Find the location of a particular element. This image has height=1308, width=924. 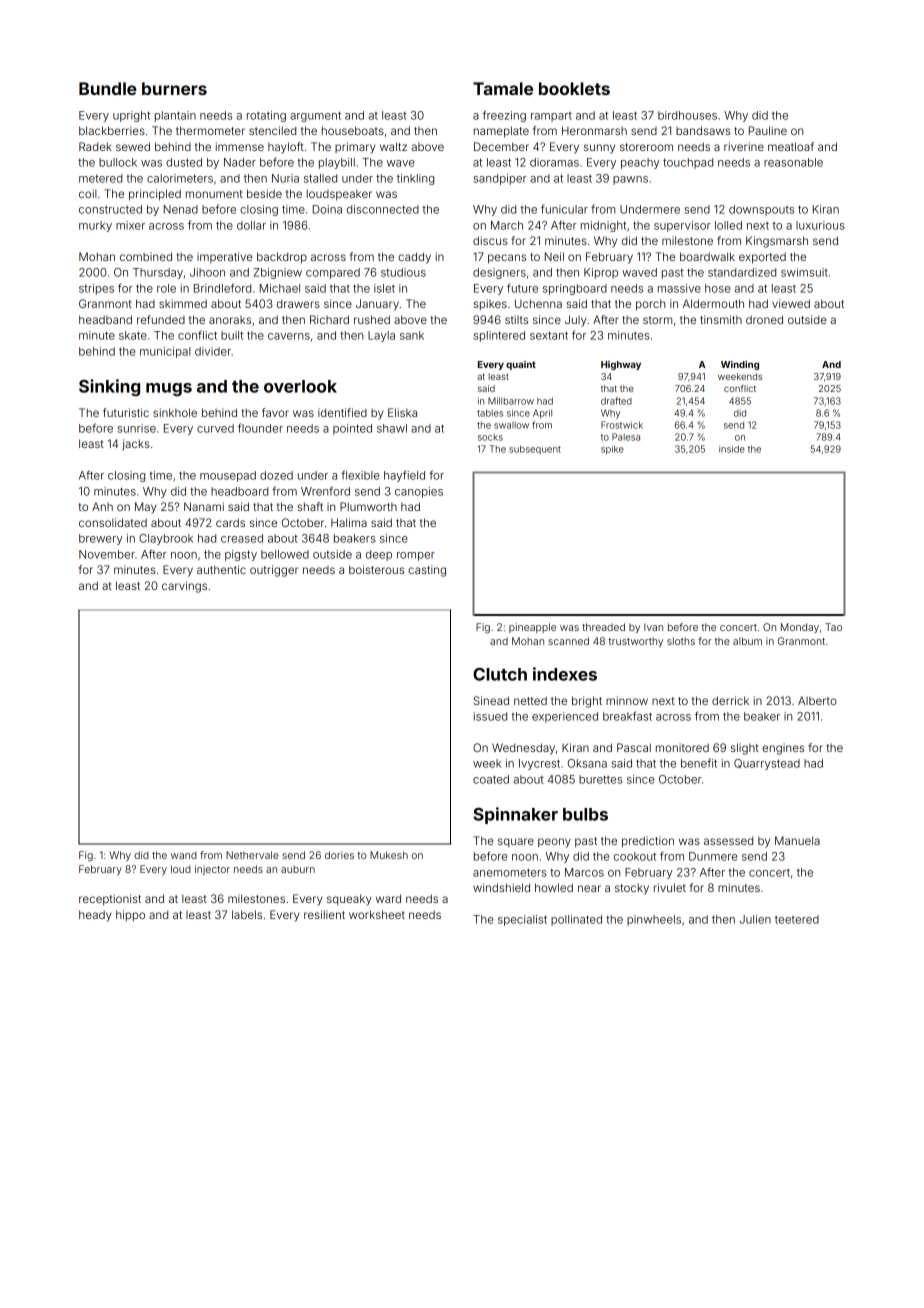

Bundle is located at coordinates (108, 88).
